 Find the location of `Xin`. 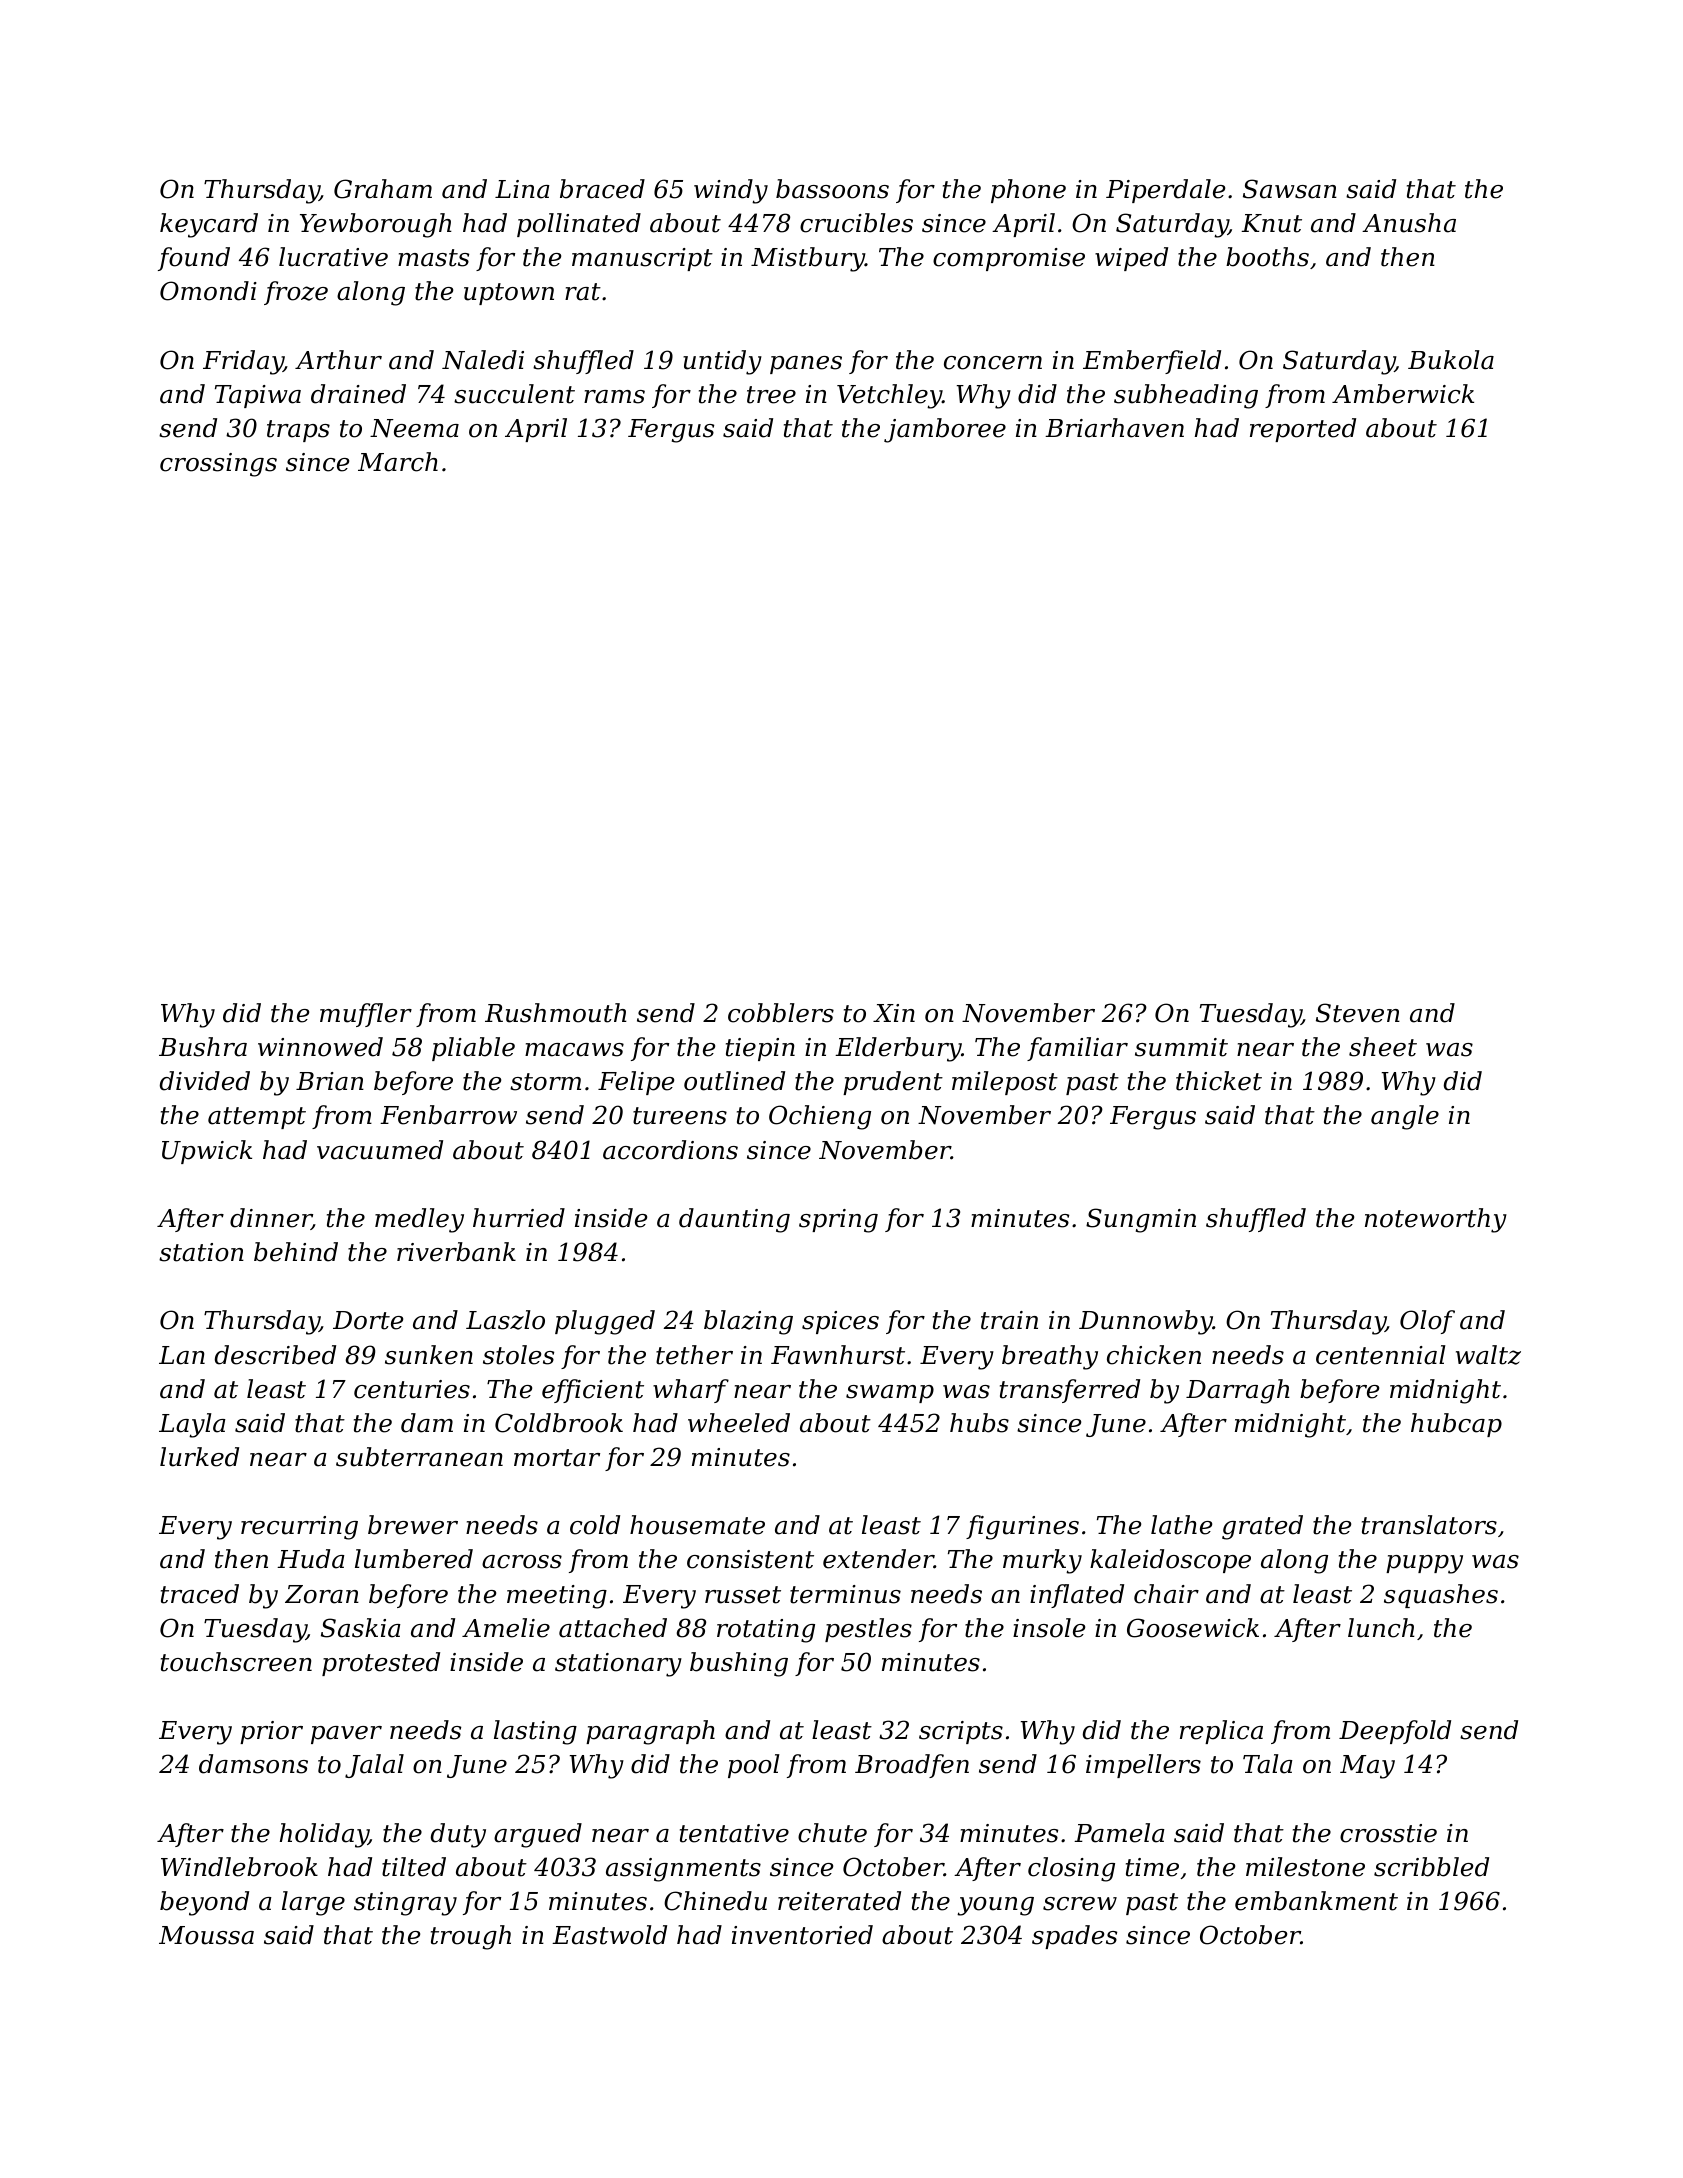

Xin is located at coordinates (894, 1013).
